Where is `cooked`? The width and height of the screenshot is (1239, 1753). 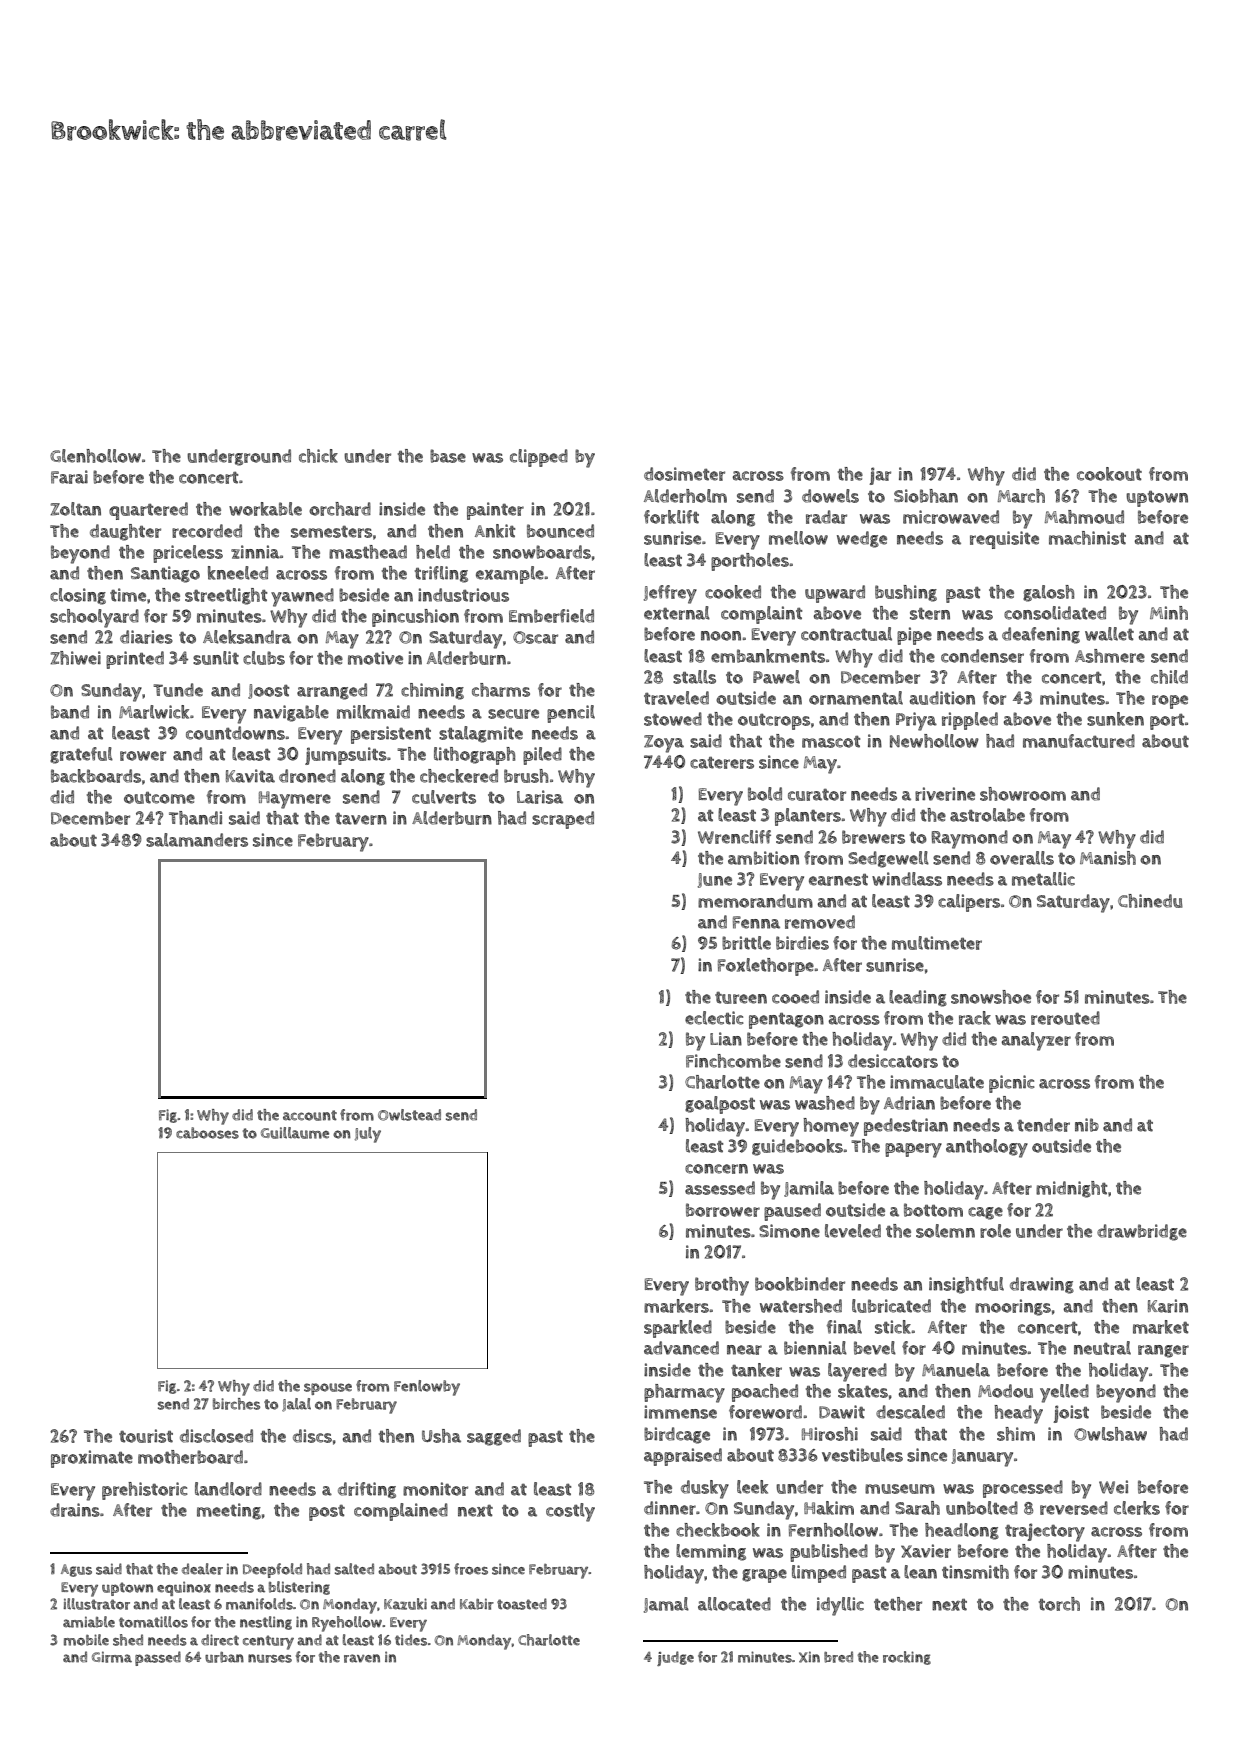 cooked is located at coordinates (733, 592).
